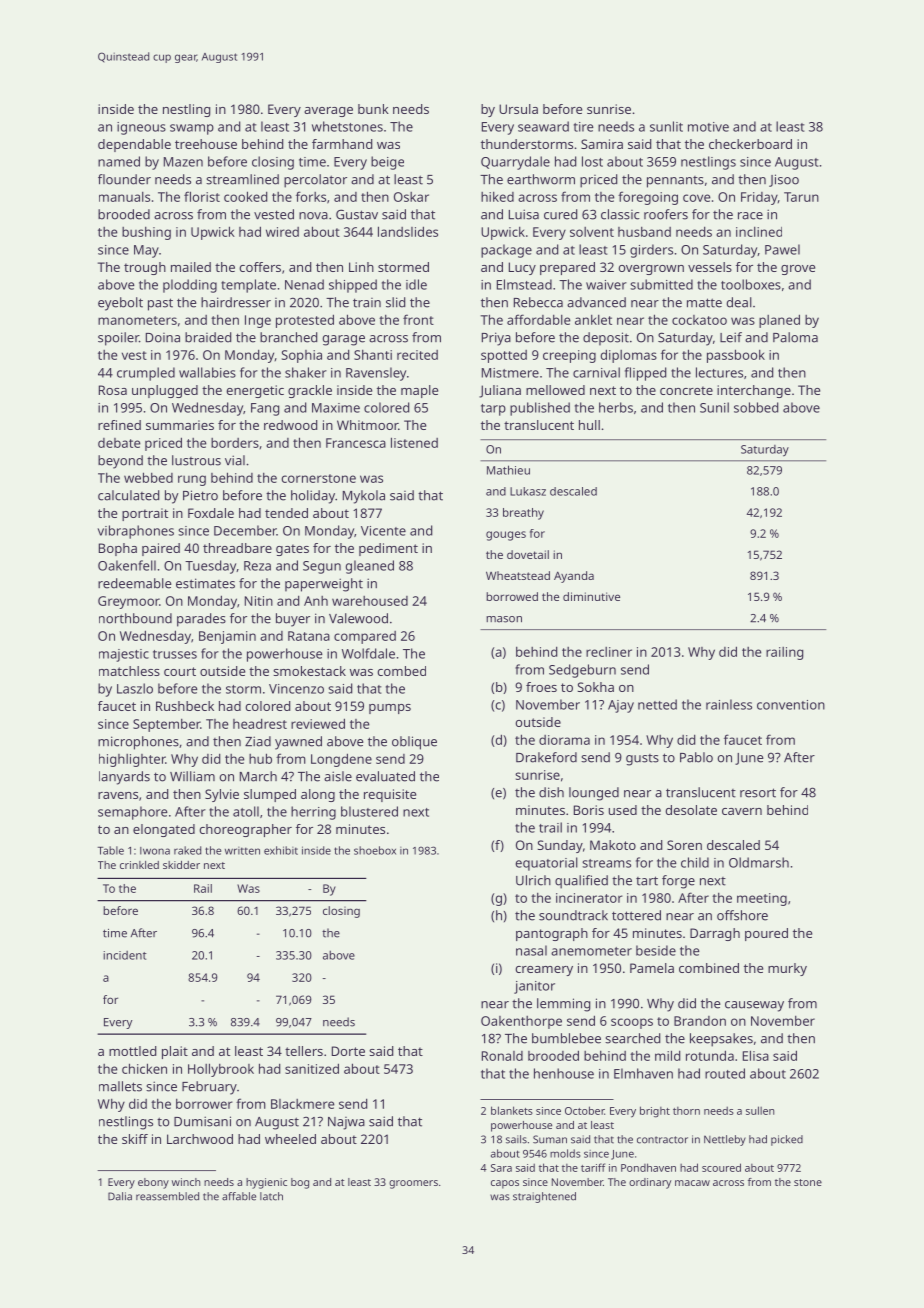 Image resolution: width=924 pixels, height=1308 pixels. What do you see at coordinates (206, 144) in the screenshot?
I see `treehouse` at bounding box center [206, 144].
